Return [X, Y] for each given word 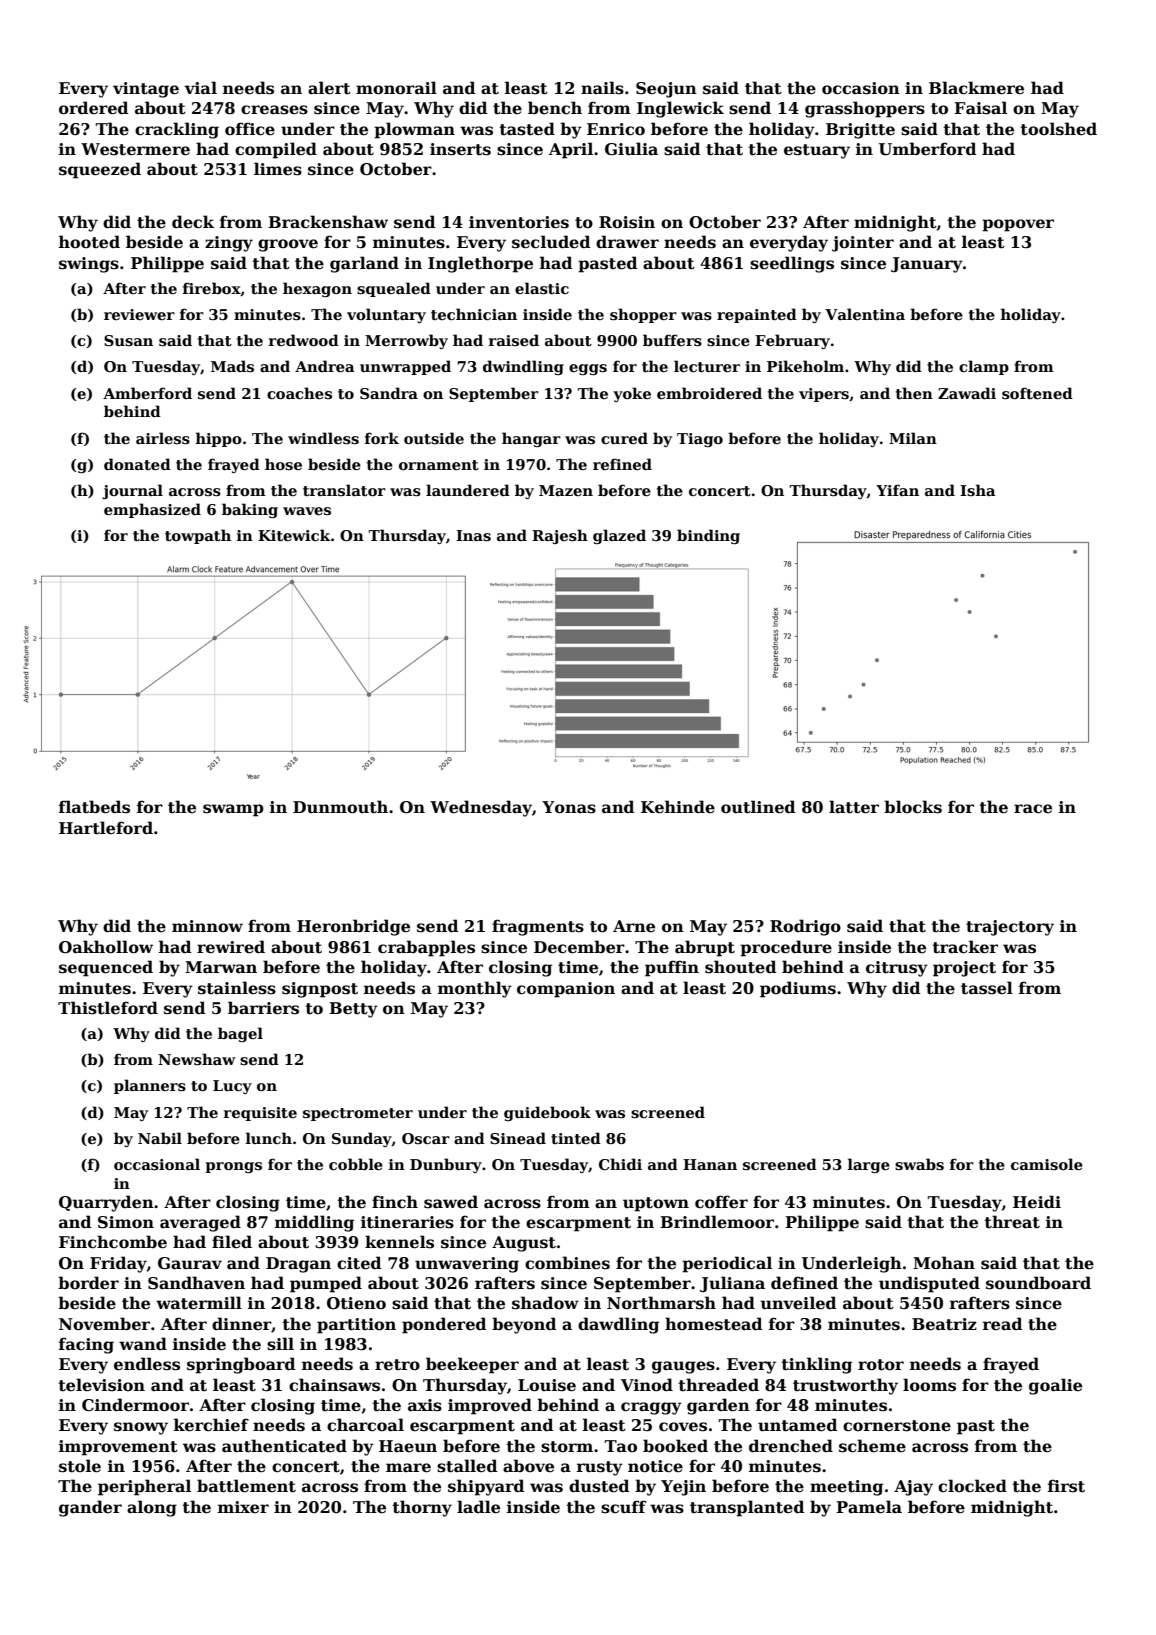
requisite [260, 1114]
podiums [798, 989]
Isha [978, 490]
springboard [241, 1365]
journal [132, 491]
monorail [396, 88]
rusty [600, 1468]
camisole [1047, 1164]
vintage [146, 90]
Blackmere [976, 88]
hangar [531, 439]
